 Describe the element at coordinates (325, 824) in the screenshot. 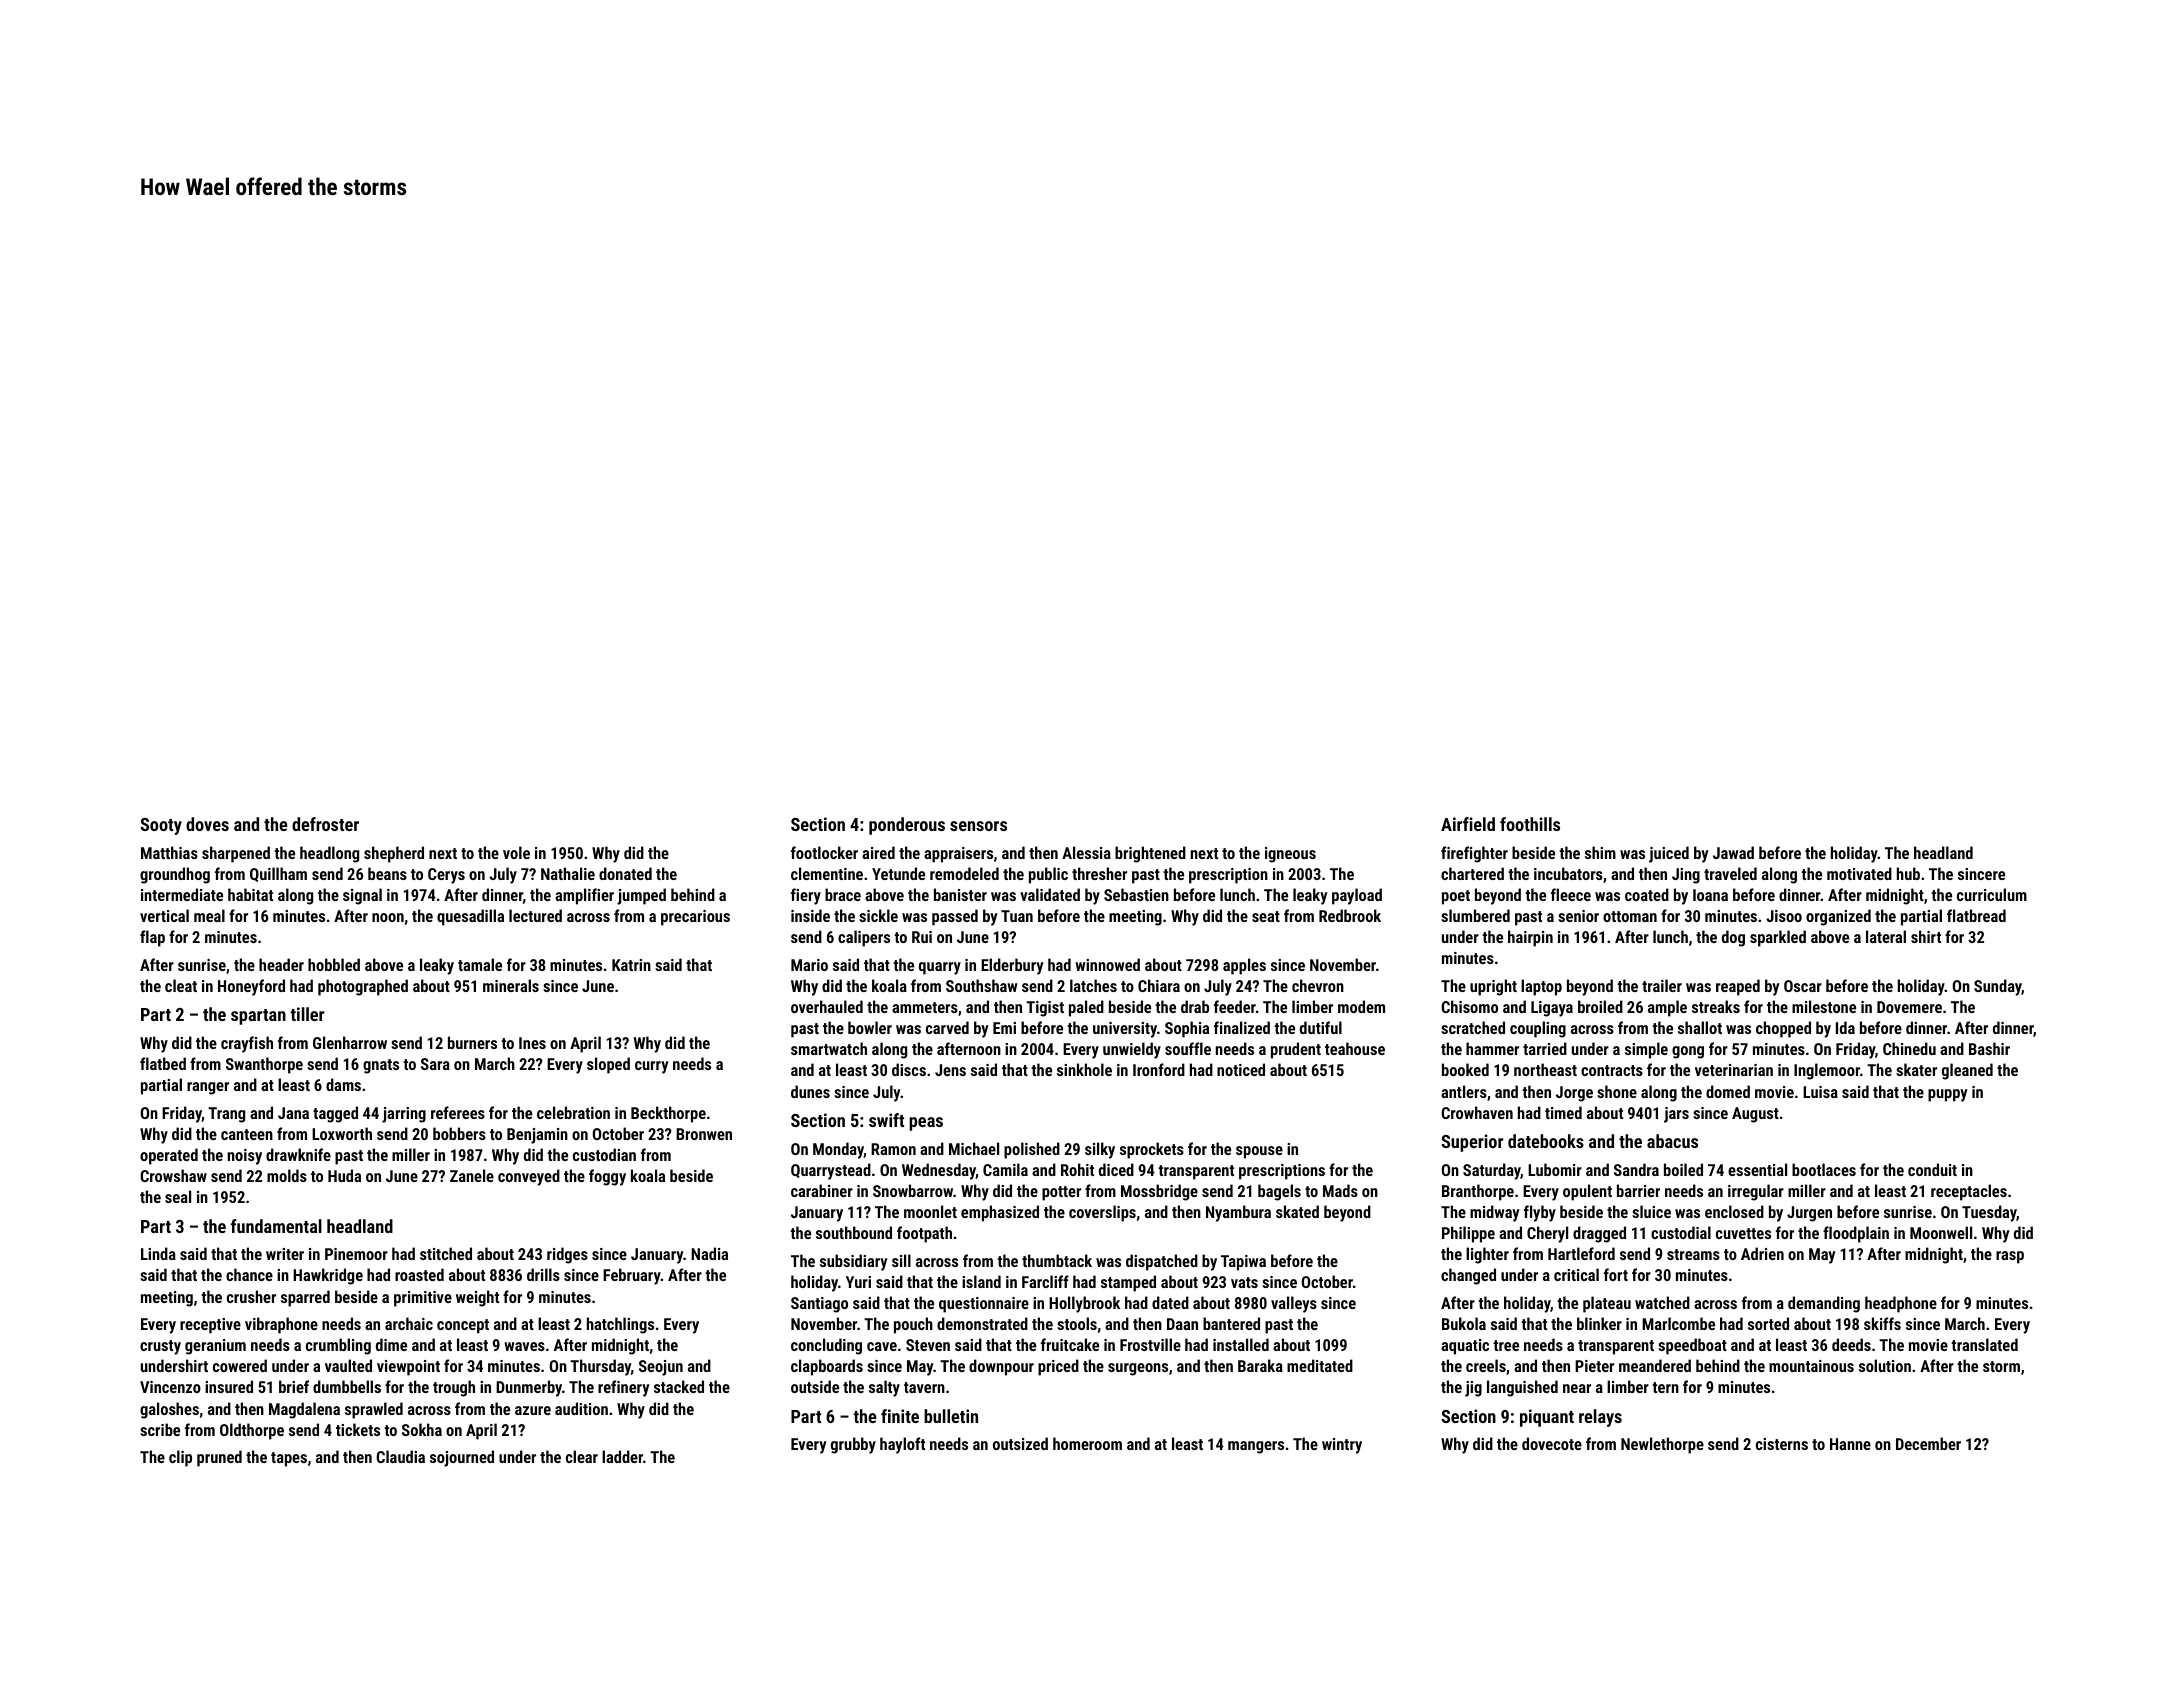

I see `defroster` at that location.
